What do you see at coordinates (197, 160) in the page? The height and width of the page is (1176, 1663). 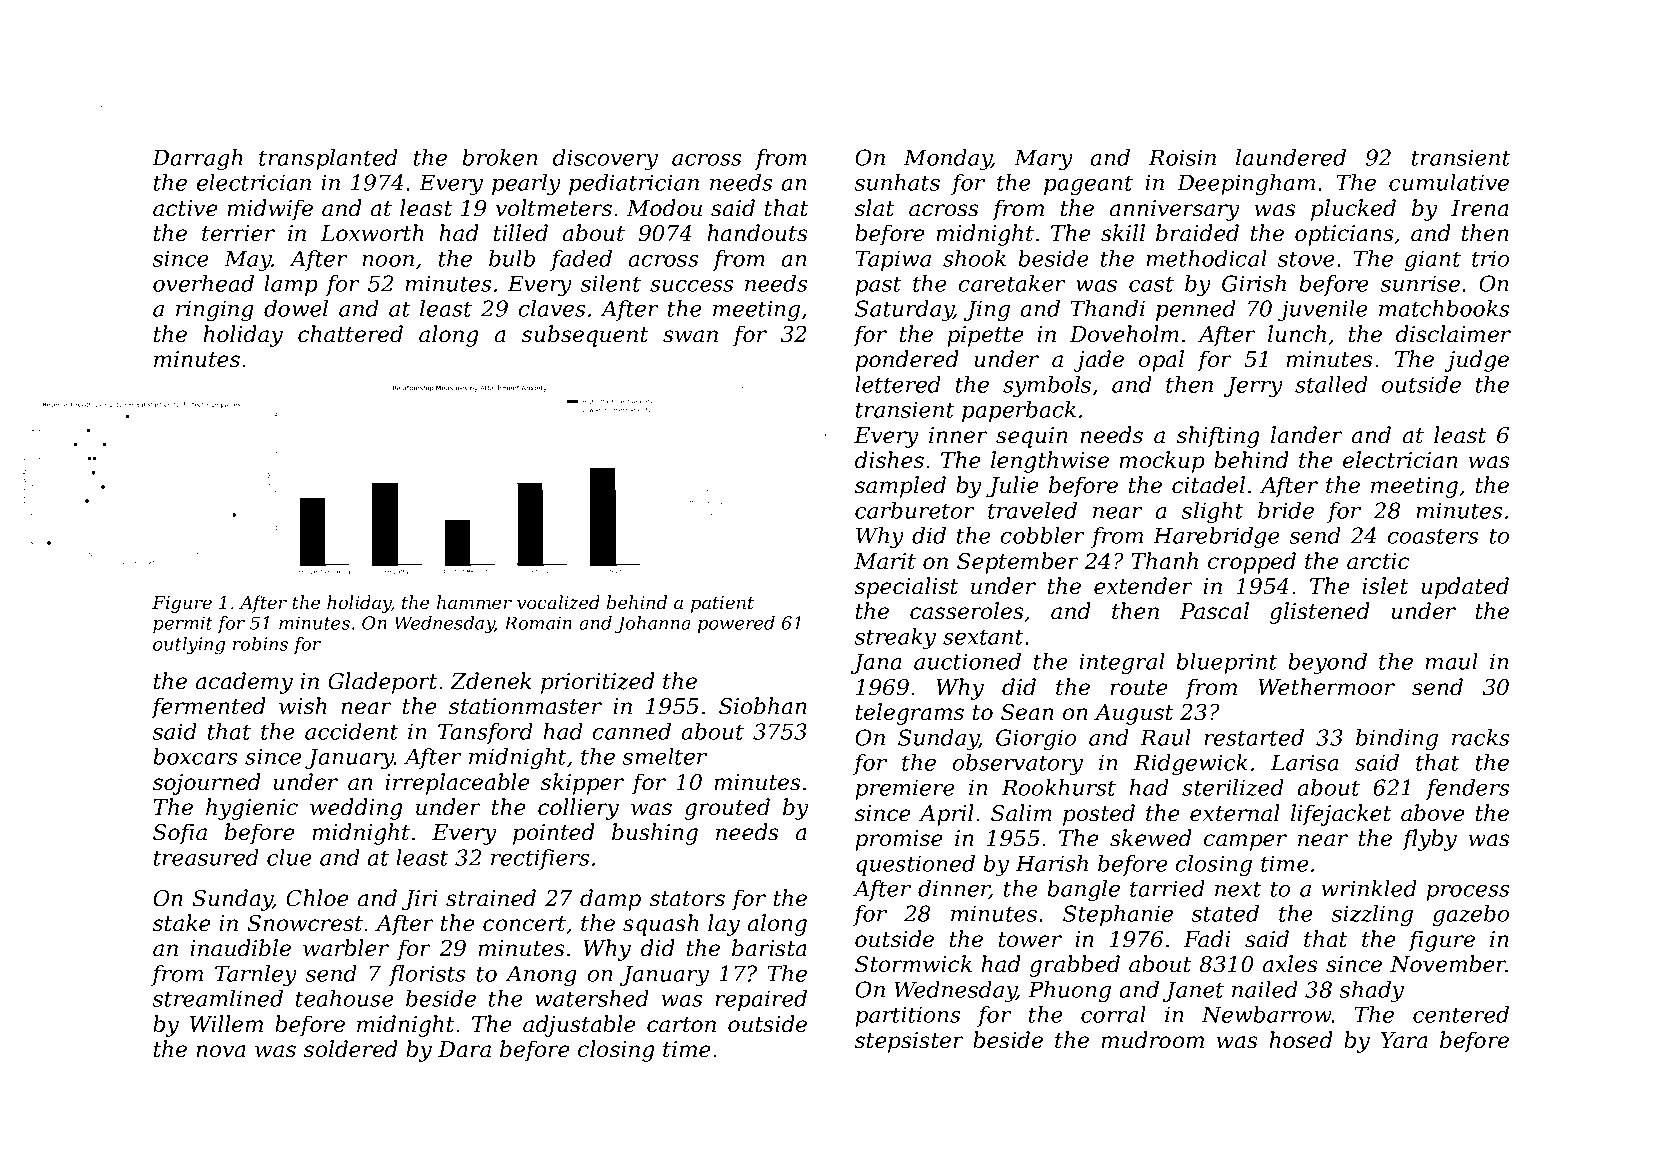 I see `Darragh` at bounding box center [197, 160].
